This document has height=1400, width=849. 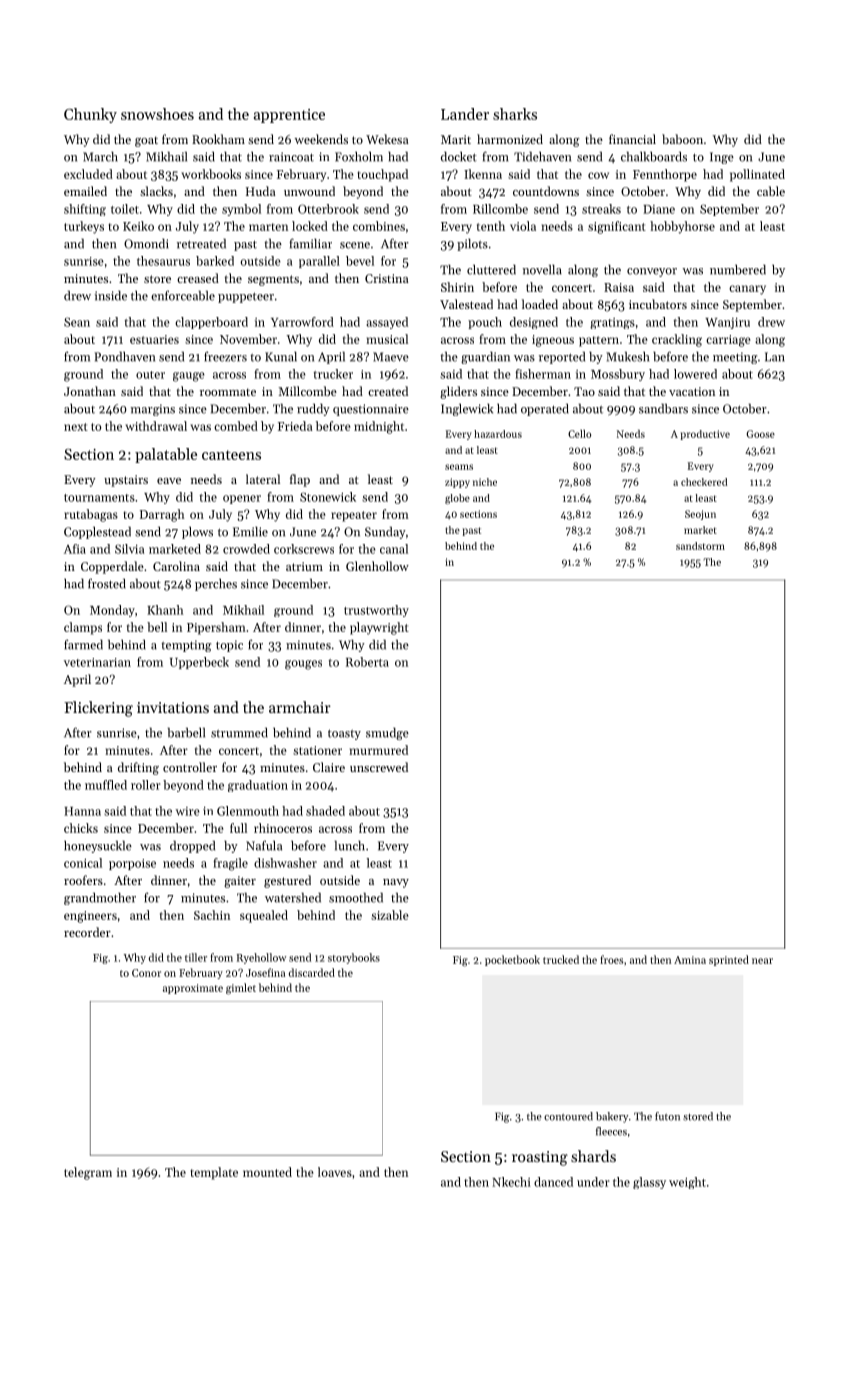 What do you see at coordinates (599, 341) in the document?
I see `pattern` at bounding box center [599, 341].
